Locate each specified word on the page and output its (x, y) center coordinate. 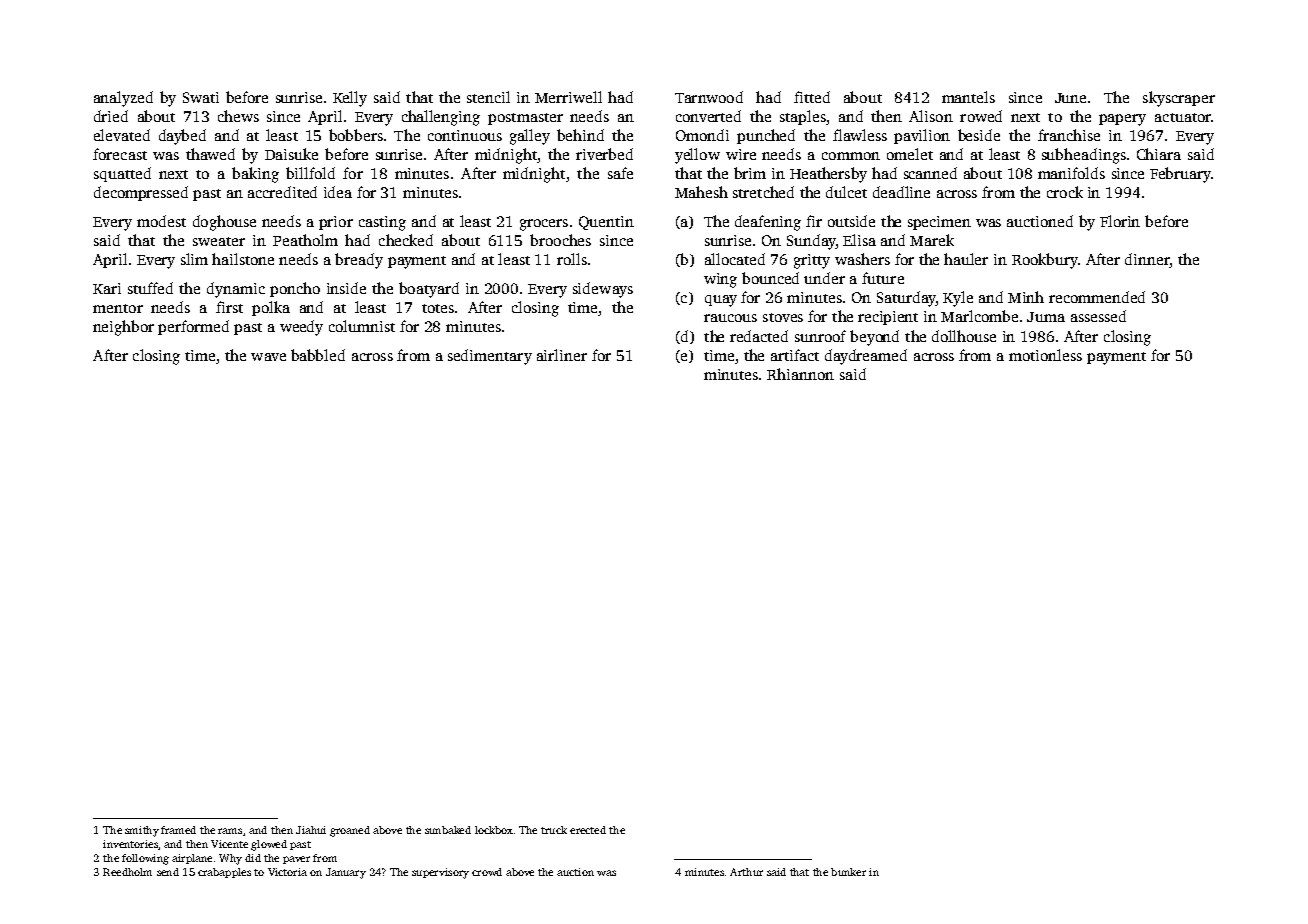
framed (178, 830)
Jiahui (311, 830)
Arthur (746, 872)
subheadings (1084, 156)
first (229, 307)
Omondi (702, 135)
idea (338, 192)
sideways (603, 290)
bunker (848, 872)
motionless (1045, 355)
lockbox (494, 830)
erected (588, 830)
